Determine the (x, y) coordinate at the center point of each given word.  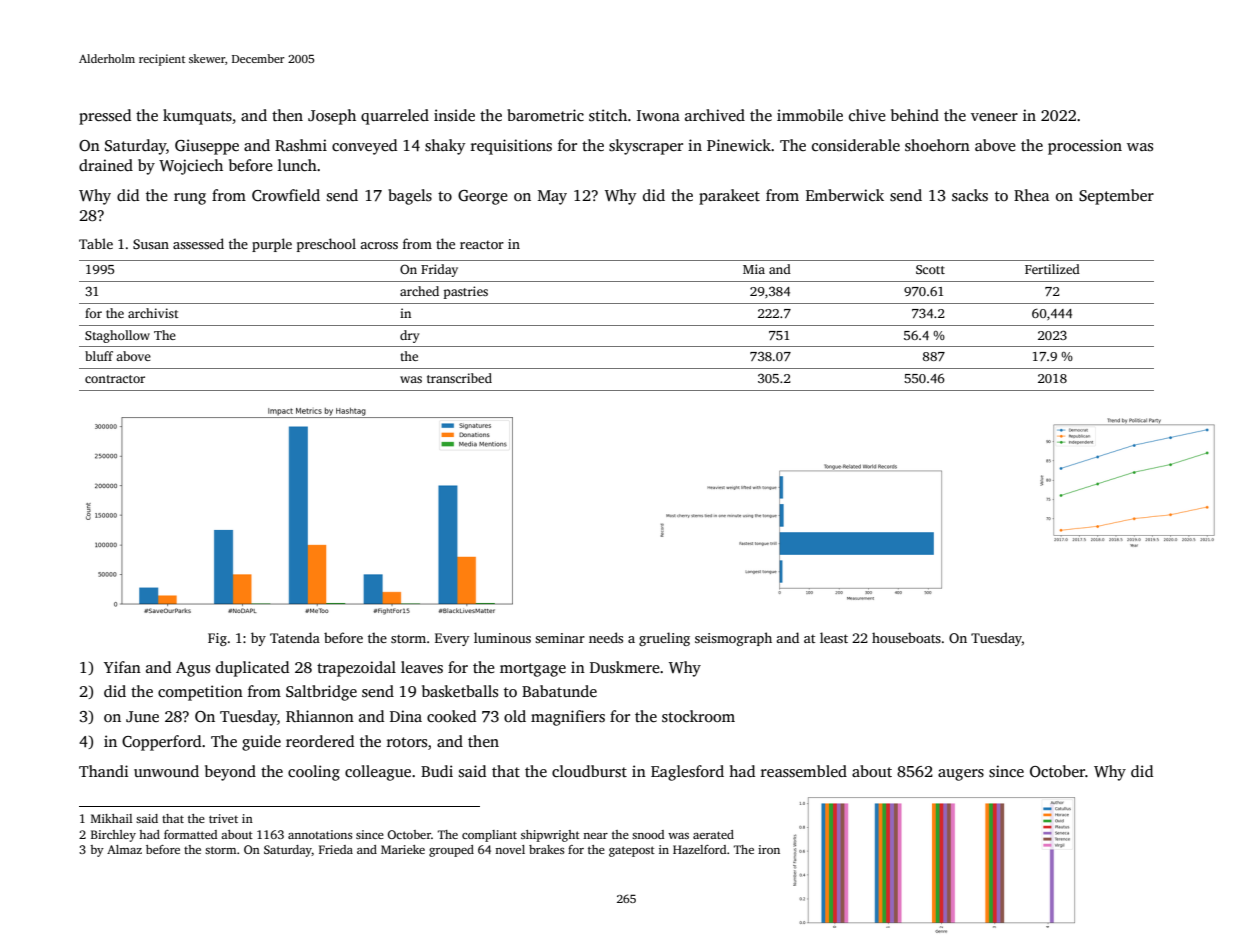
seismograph (733, 639)
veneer (994, 117)
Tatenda (295, 637)
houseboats (906, 637)
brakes (547, 849)
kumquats (197, 117)
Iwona (658, 115)
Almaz (124, 849)
